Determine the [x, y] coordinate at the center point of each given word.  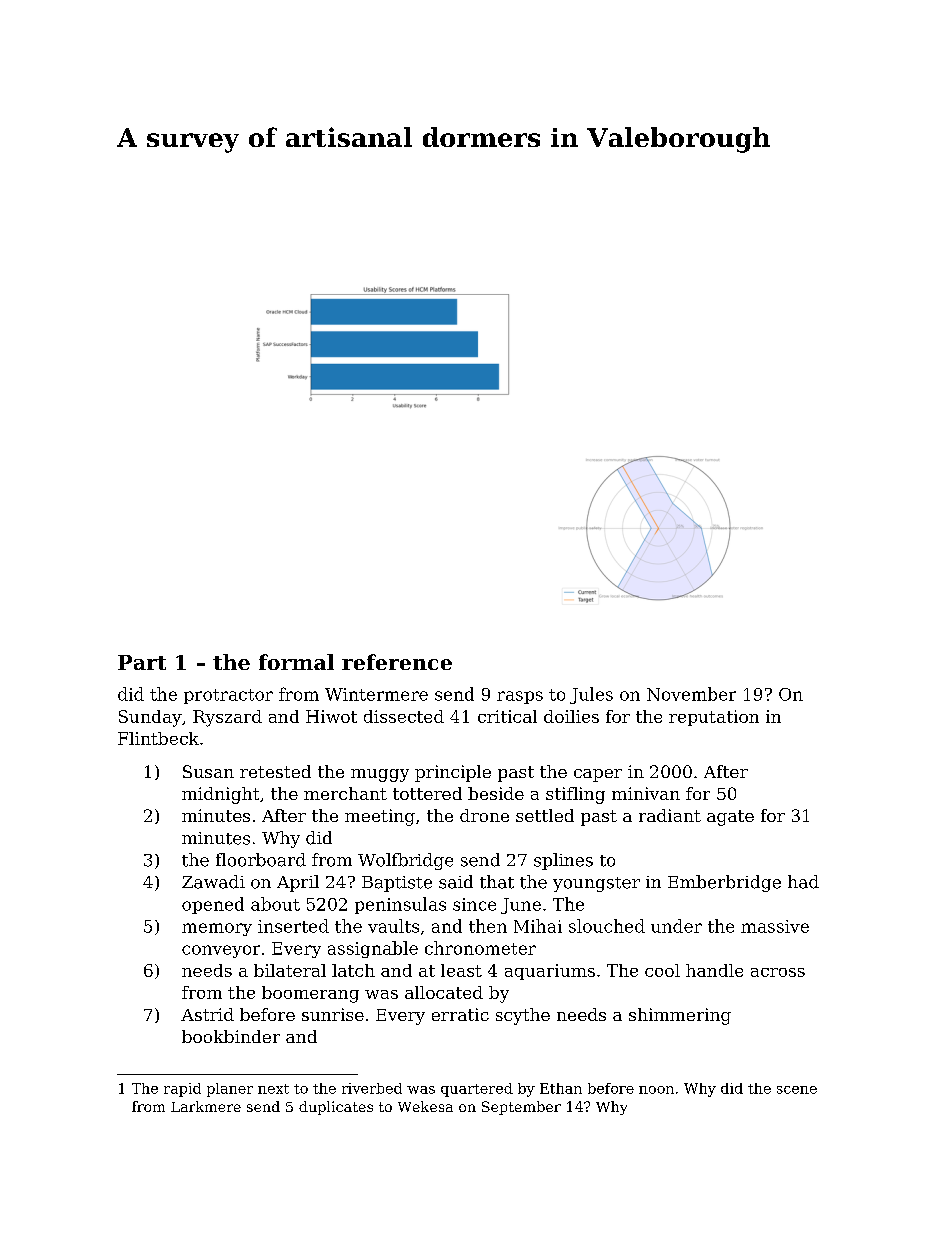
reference [397, 662]
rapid [182, 1090]
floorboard [261, 860]
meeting [380, 817]
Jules [591, 695]
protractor [228, 696]
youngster [596, 884]
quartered [477, 1090]
